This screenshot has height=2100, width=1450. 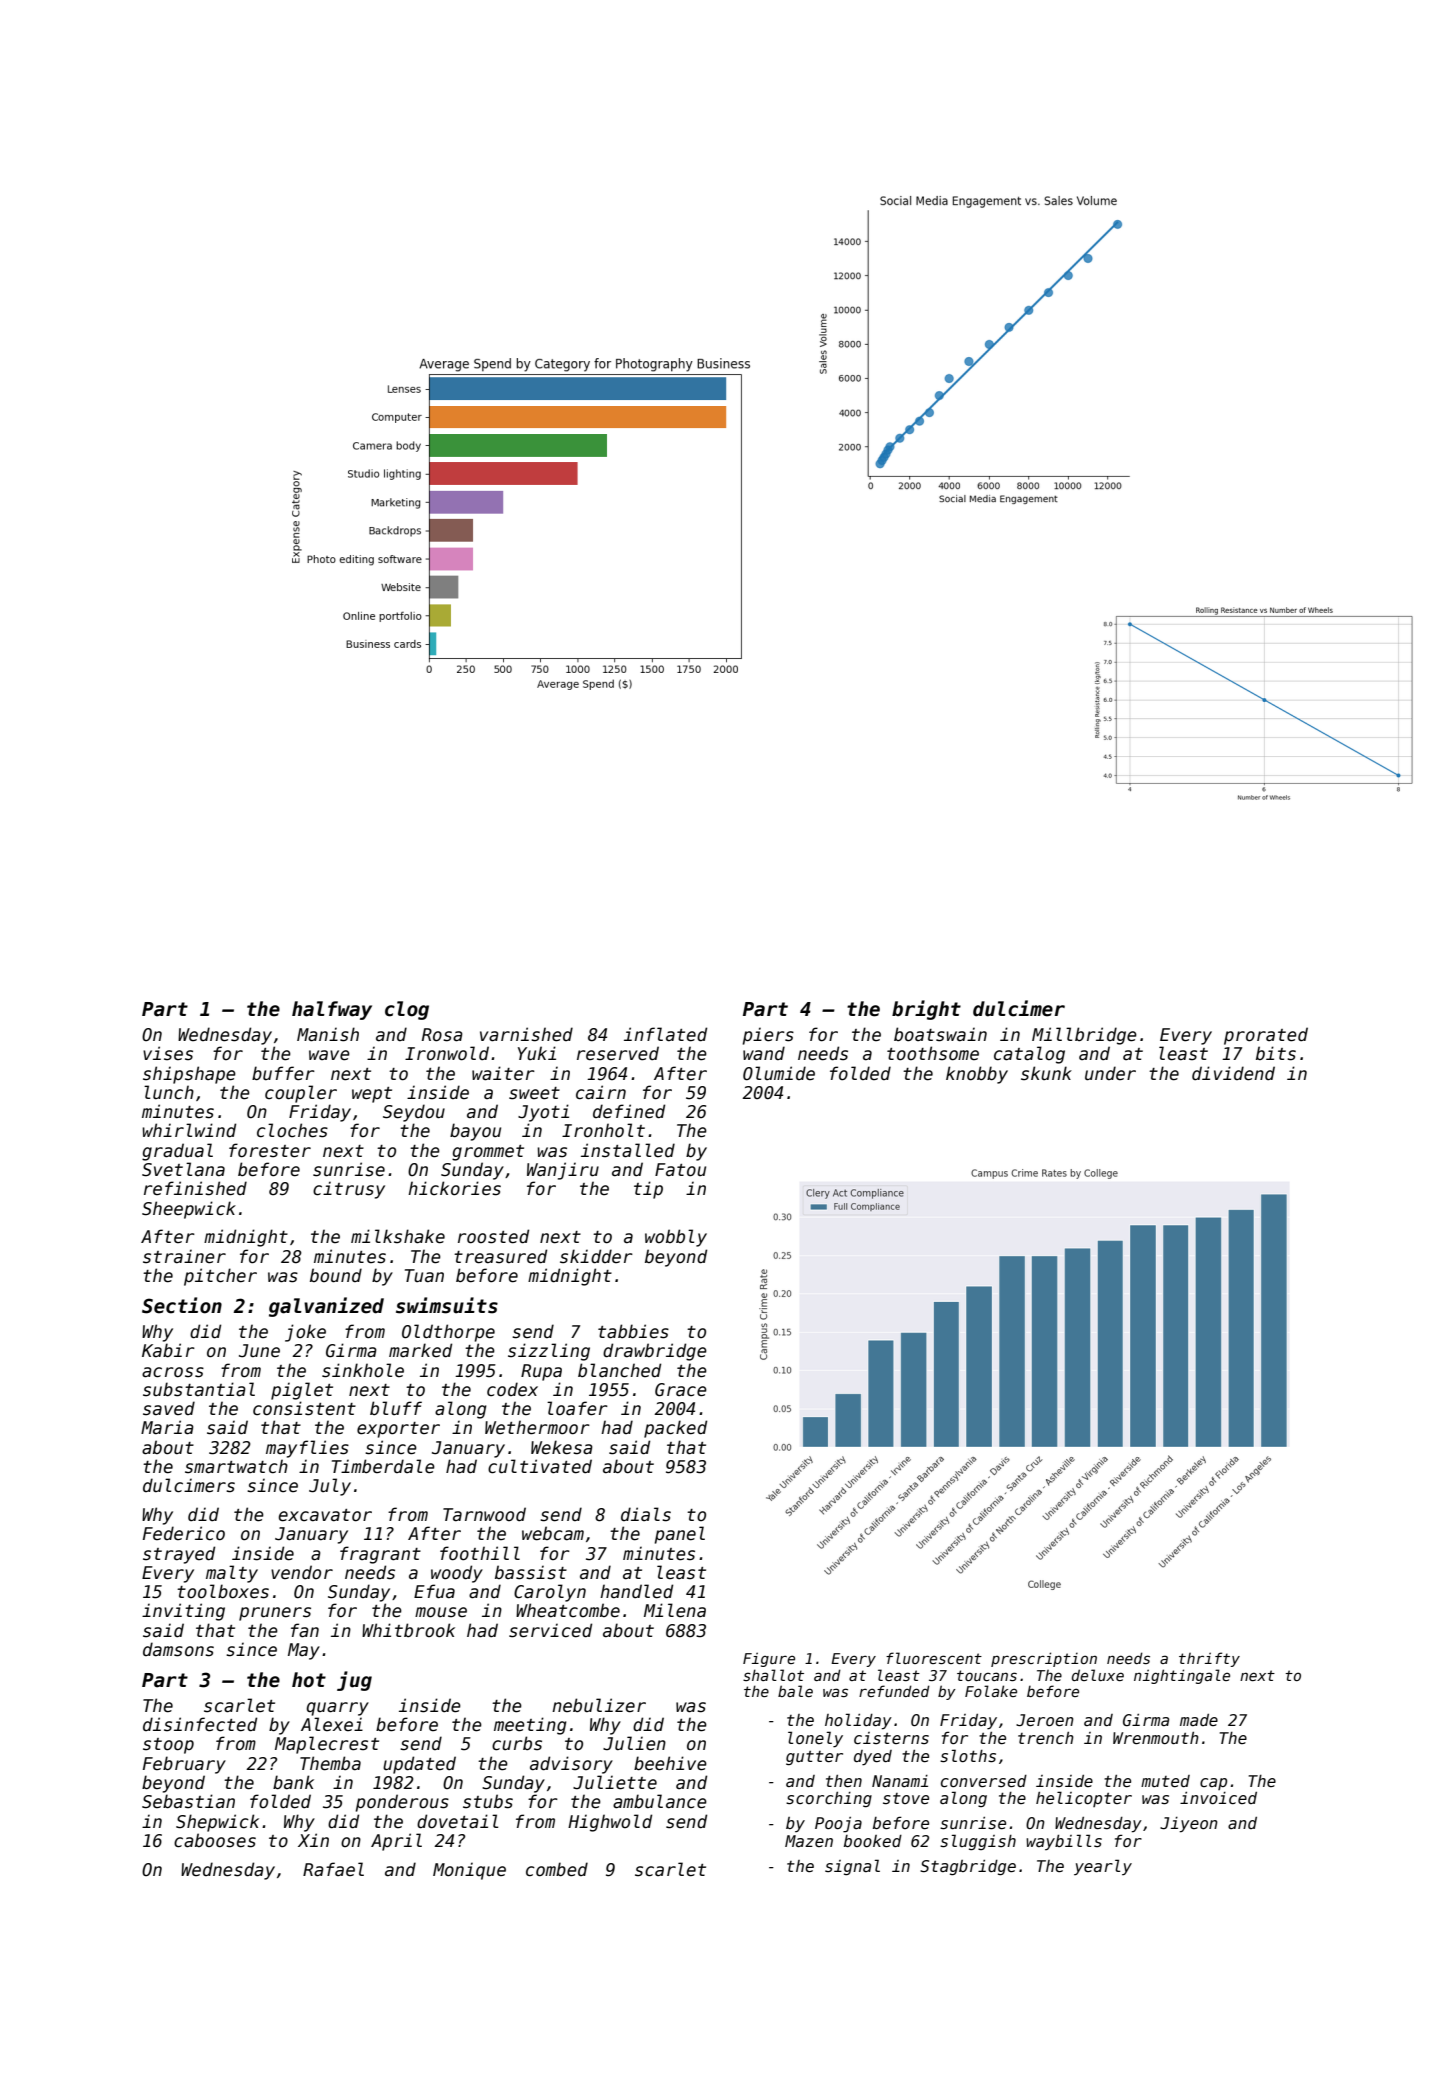 I want to click on boatswain, so click(x=940, y=1034).
